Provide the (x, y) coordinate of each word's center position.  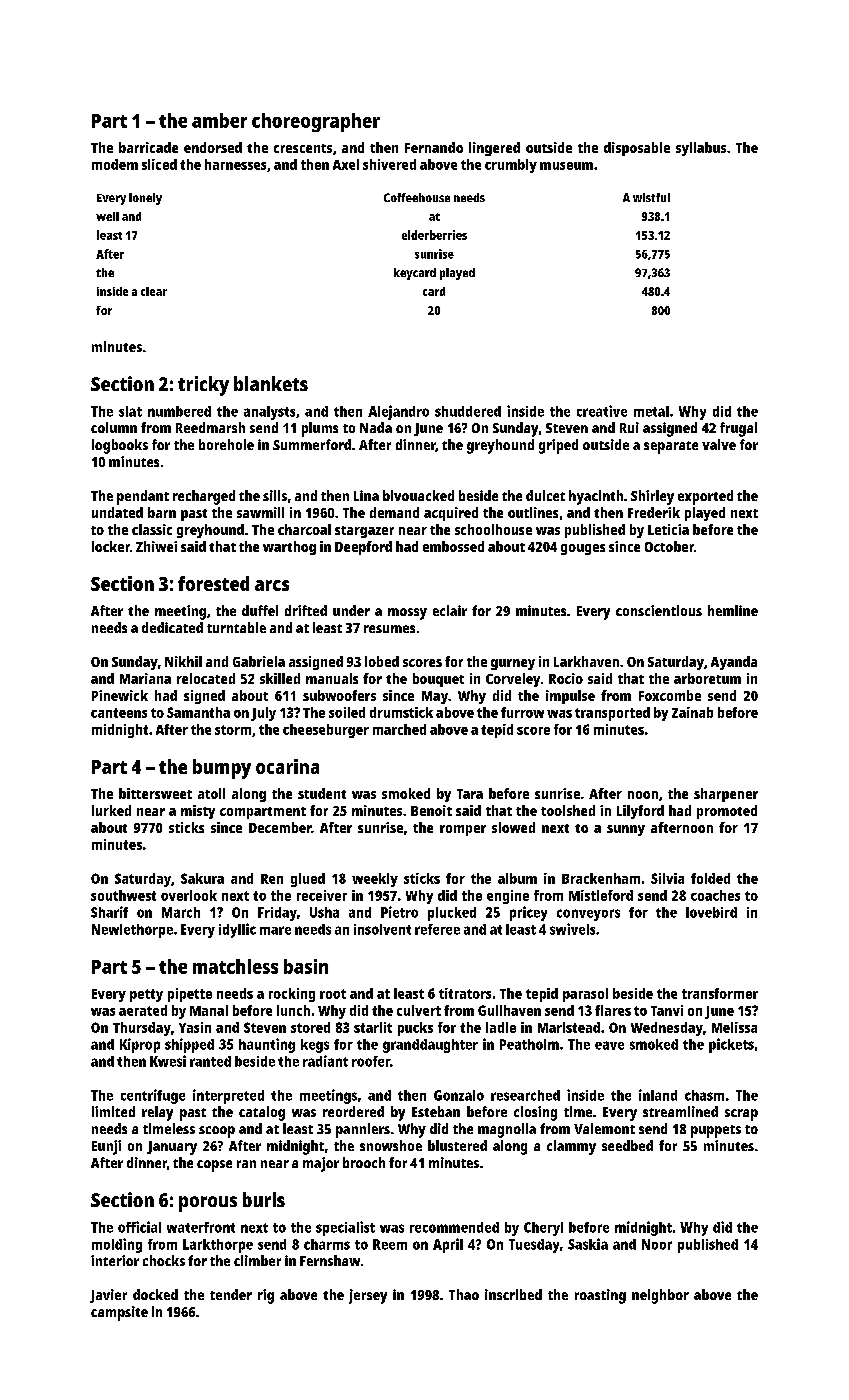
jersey (368, 1296)
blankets (271, 383)
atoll (211, 793)
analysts (269, 413)
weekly (375, 880)
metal (651, 411)
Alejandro (398, 412)
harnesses (235, 164)
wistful (651, 197)
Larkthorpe (218, 1246)
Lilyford (640, 812)
